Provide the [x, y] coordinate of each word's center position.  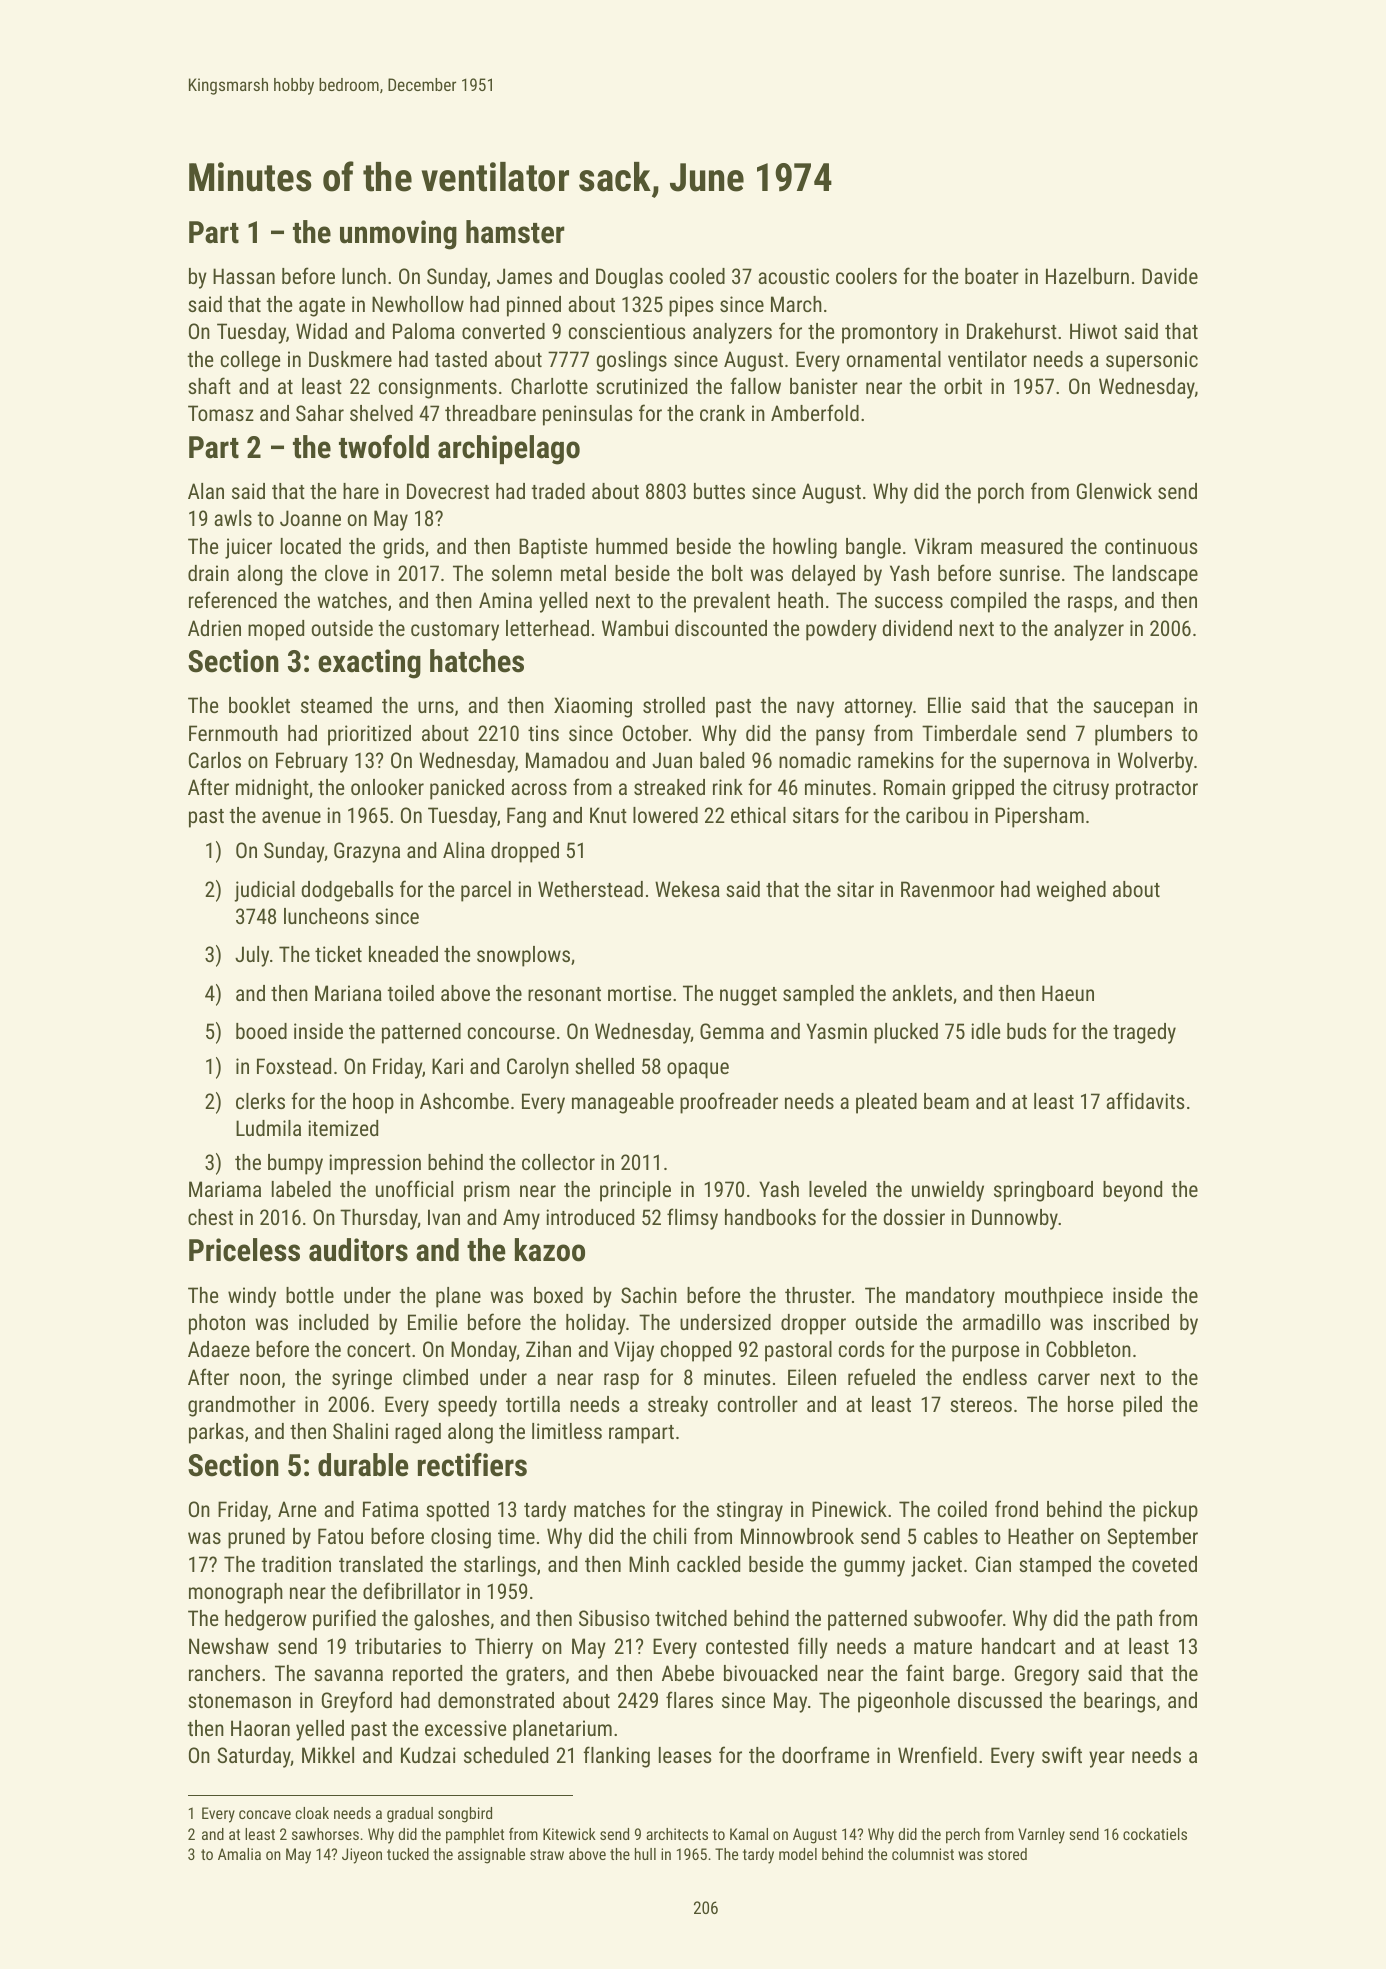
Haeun [1068, 993]
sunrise [1029, 573]
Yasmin [836, 1031]
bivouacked [770, 1673]
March [796, 304]
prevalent [732, 602]
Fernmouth [233, 733]
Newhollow [418, 304]
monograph [236, 1593]
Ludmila [268, 1128]
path [1134, 1620]
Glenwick [1114, 491]
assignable [491, 1856]
